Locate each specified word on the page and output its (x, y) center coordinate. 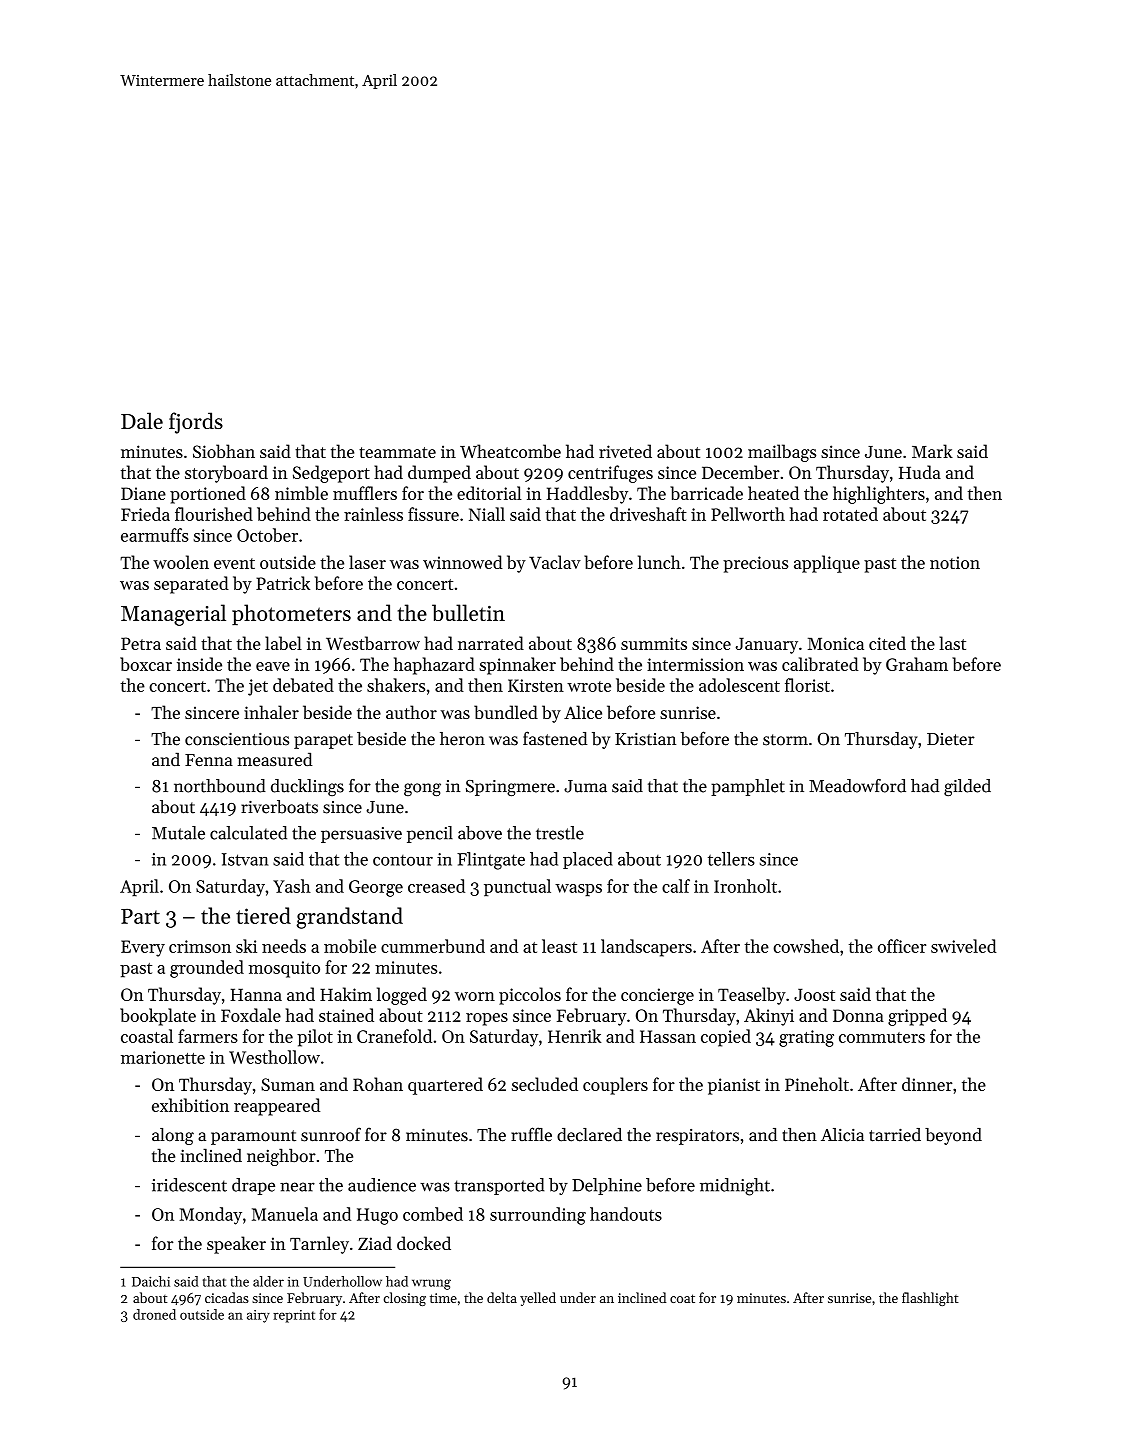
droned (154, 1314)
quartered (445, 1086)
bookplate (158, 1017)
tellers (731, 859)
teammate (397, 452)
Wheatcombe (510, 451)
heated (773, 493)
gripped (917, 1017)
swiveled (964, 946)
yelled (538, 1299)
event (234, 563)
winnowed (463, 562)
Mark (932, 451)
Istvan (245, 859)
